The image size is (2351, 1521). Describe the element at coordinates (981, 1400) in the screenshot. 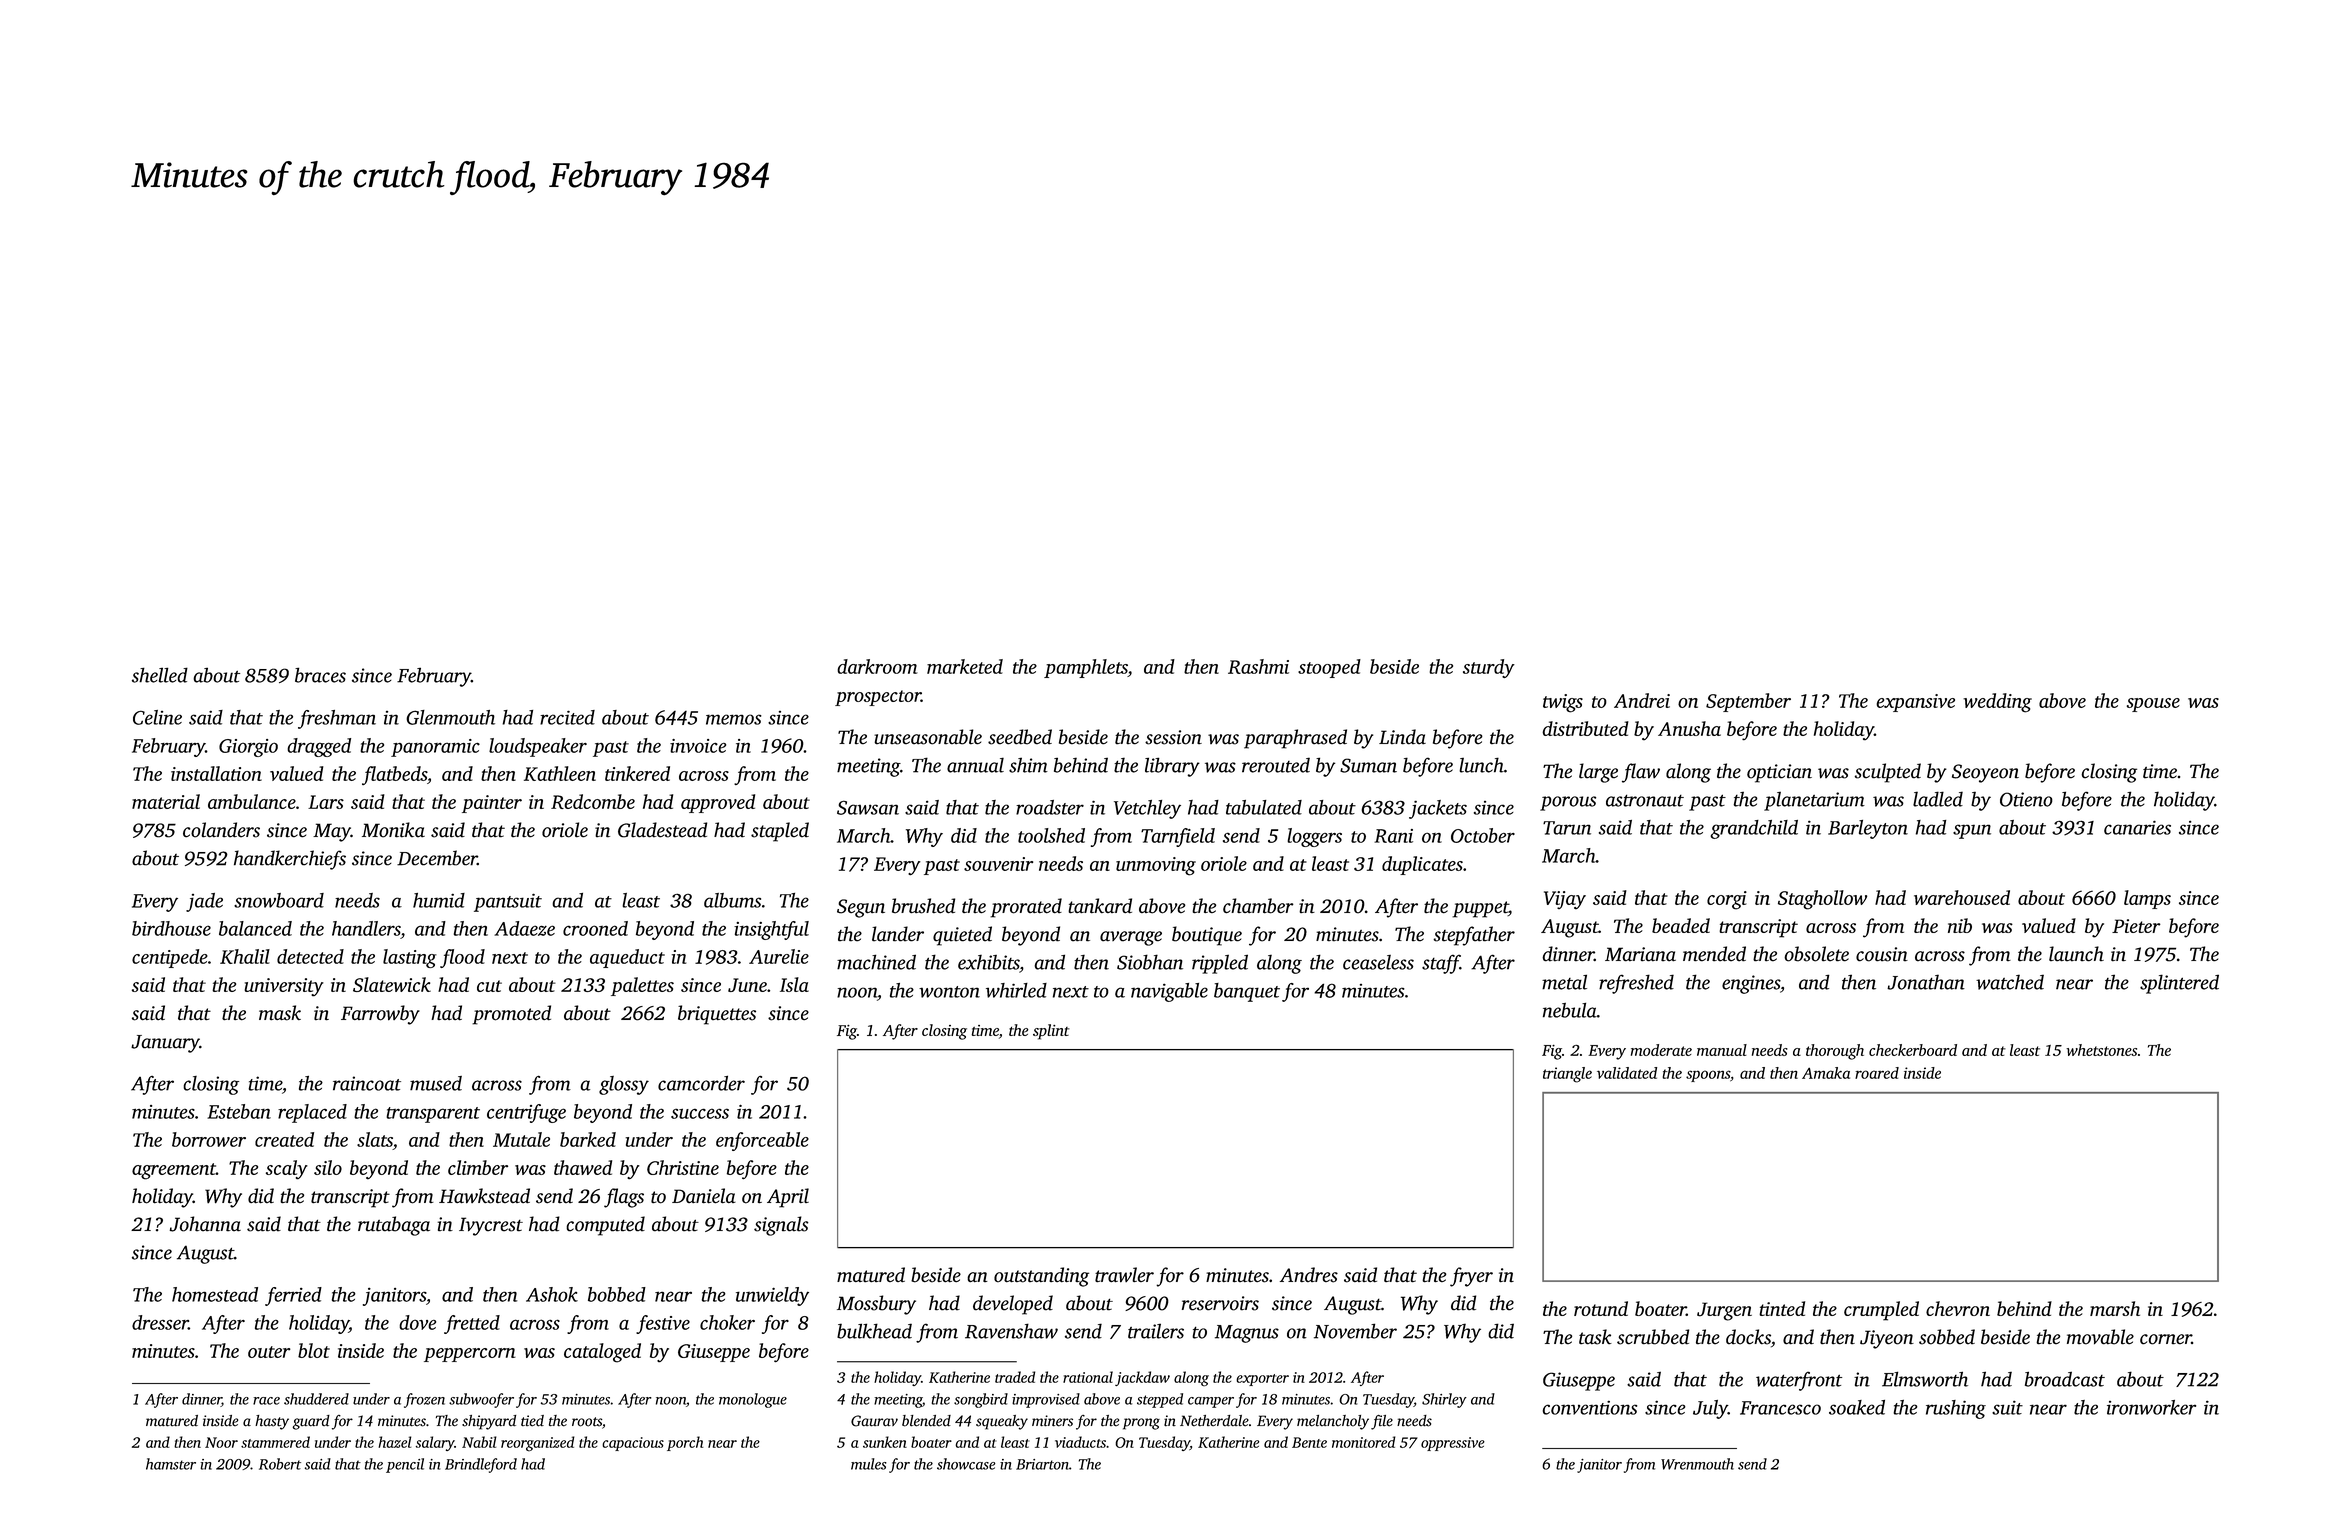

I see `songbird` at that location.
